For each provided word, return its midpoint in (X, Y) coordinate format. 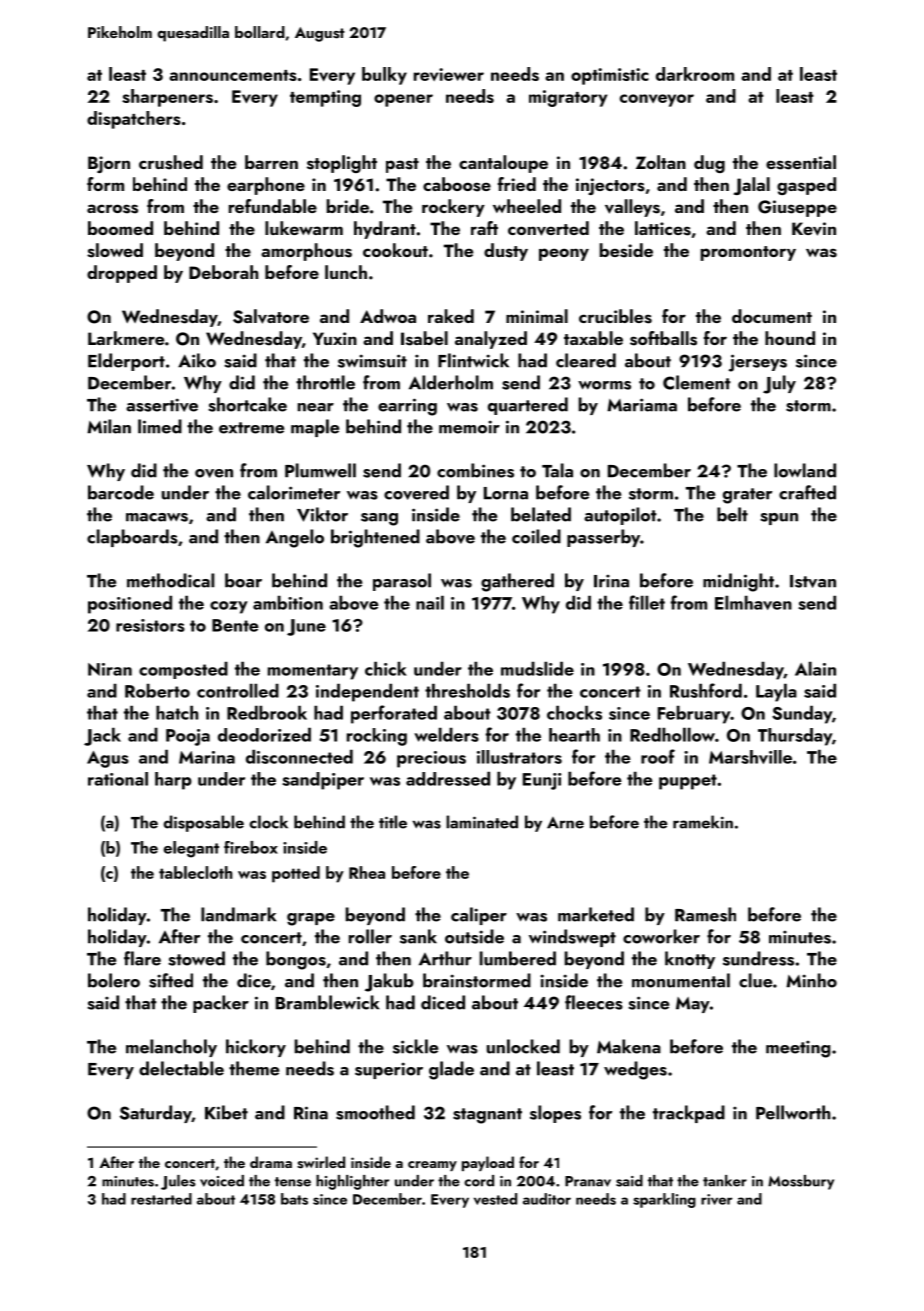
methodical (170, 580)
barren (271, 162)
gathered (517, 582)
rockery (453, 208)
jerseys (758, 363)
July (779, 384)
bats (294, 1199)
